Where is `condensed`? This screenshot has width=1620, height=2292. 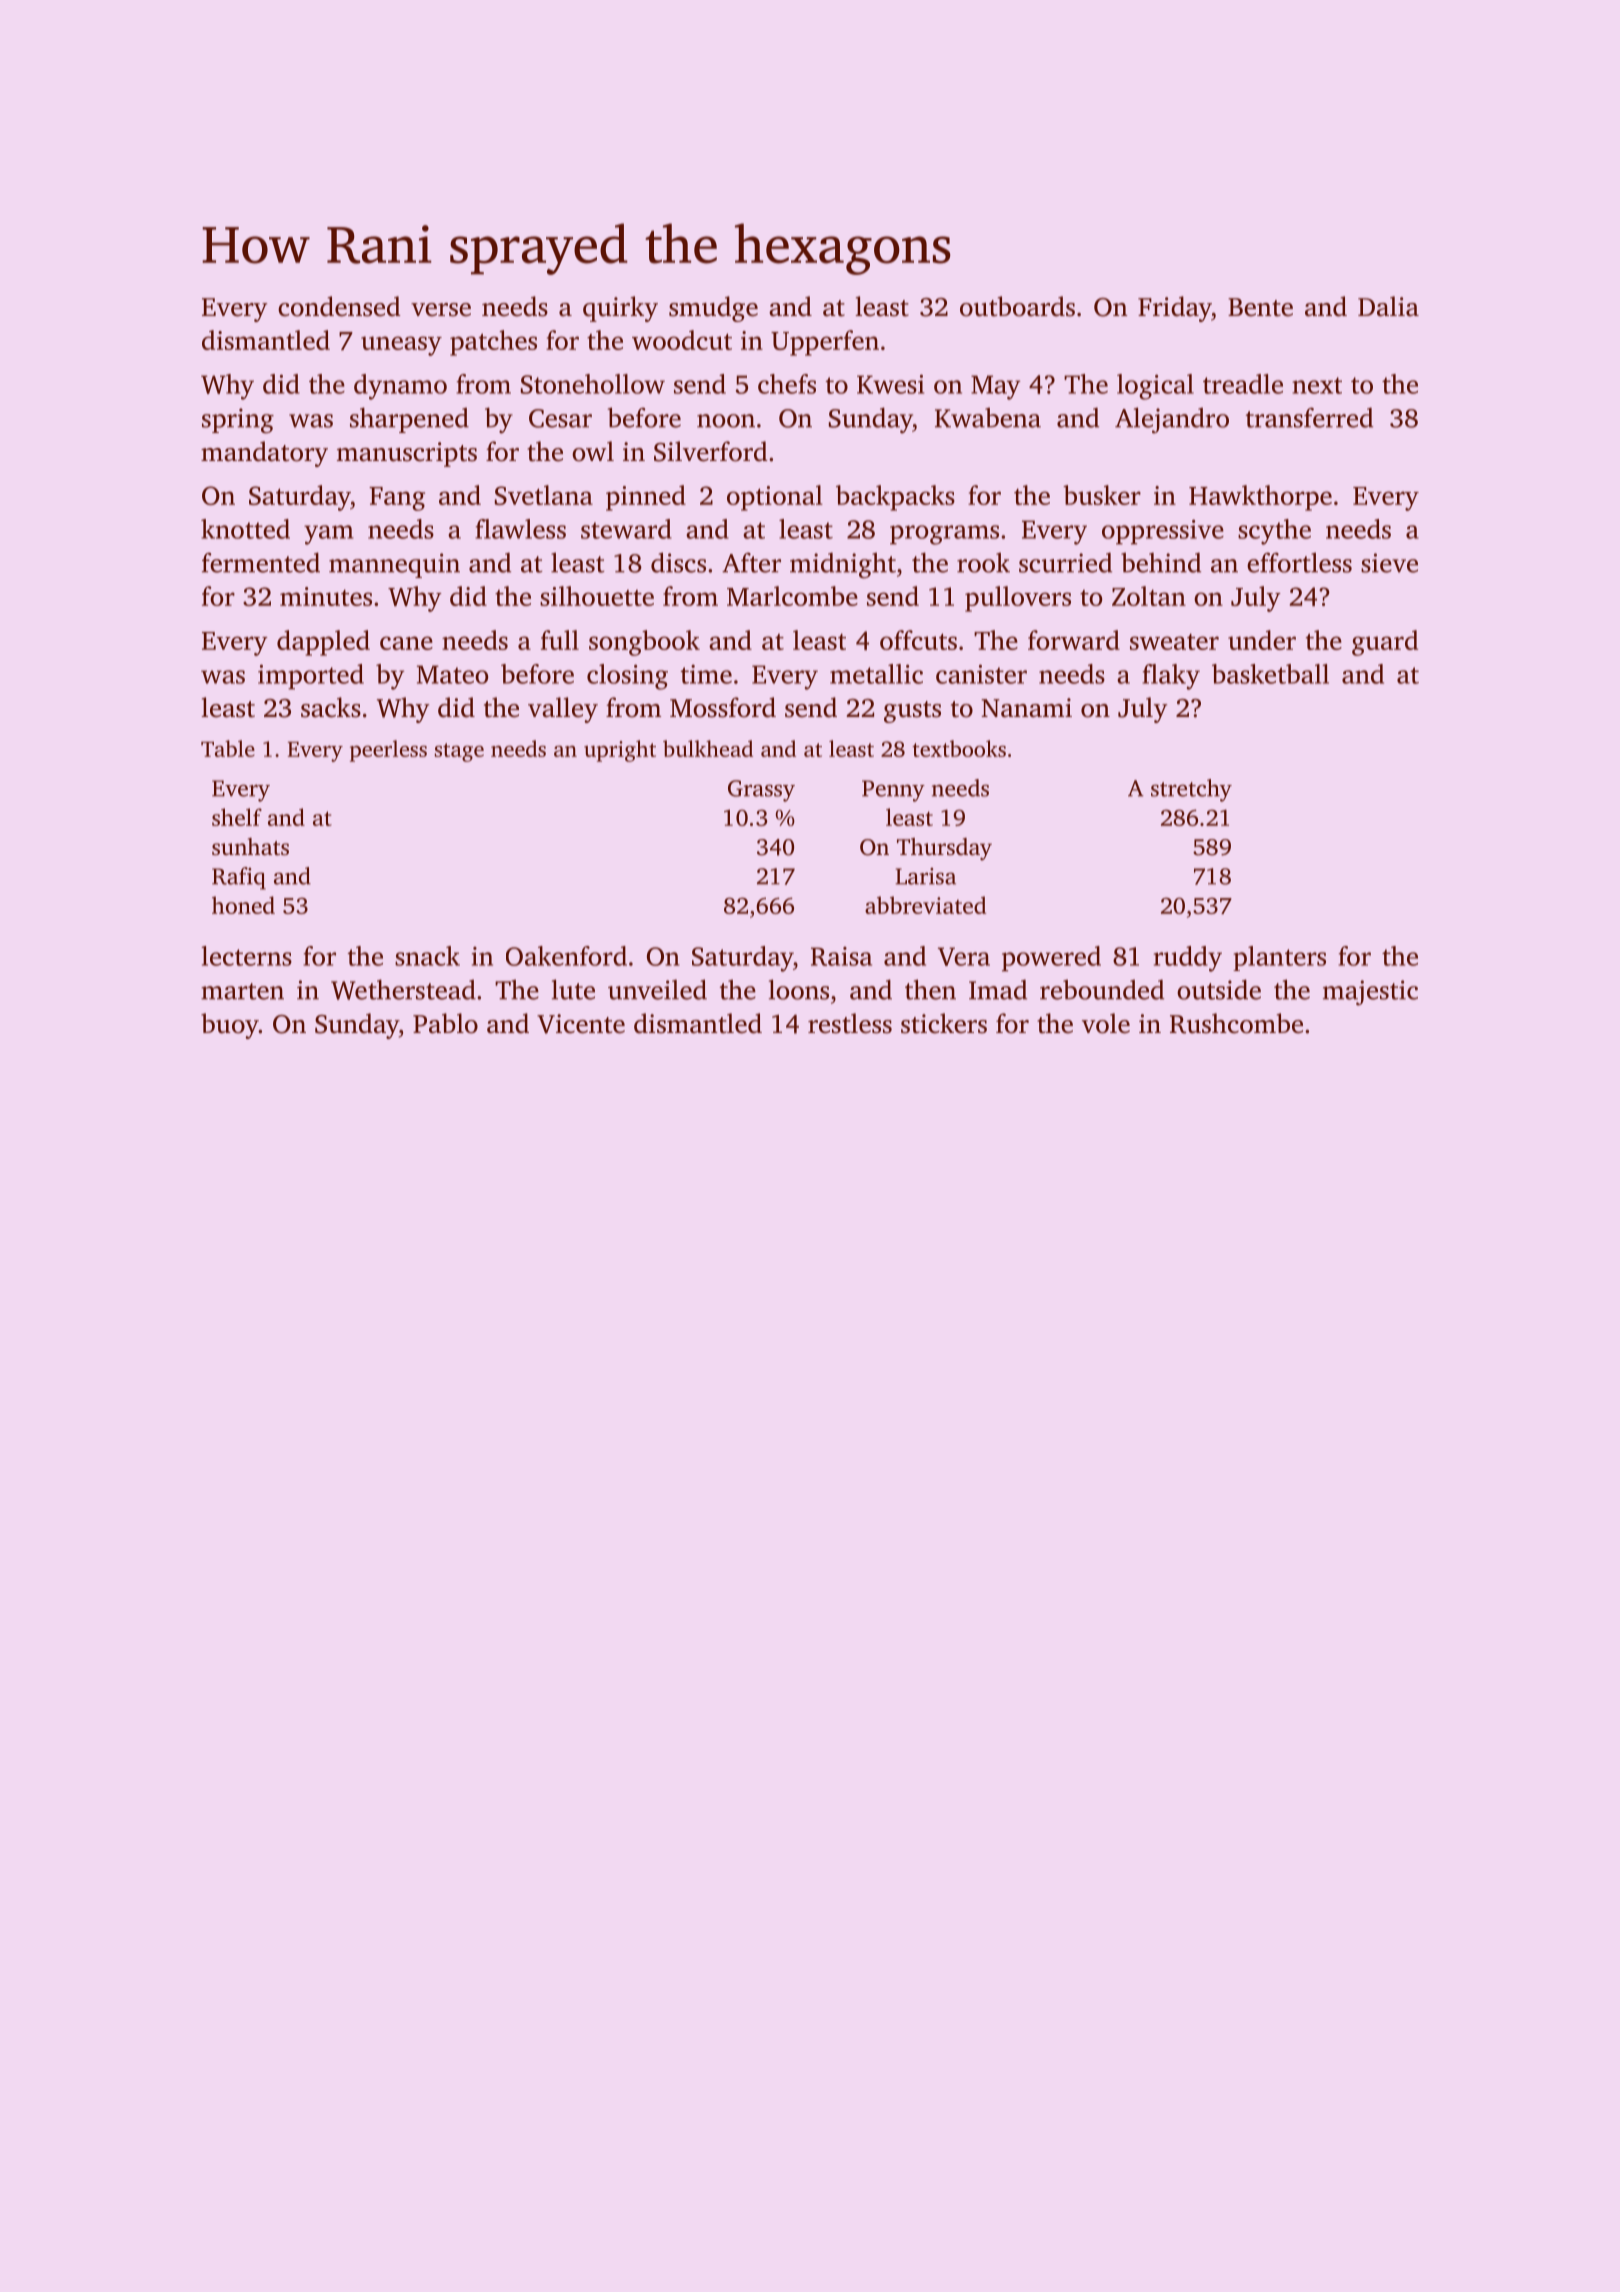 condensed is located at coordinates (339, 306).
